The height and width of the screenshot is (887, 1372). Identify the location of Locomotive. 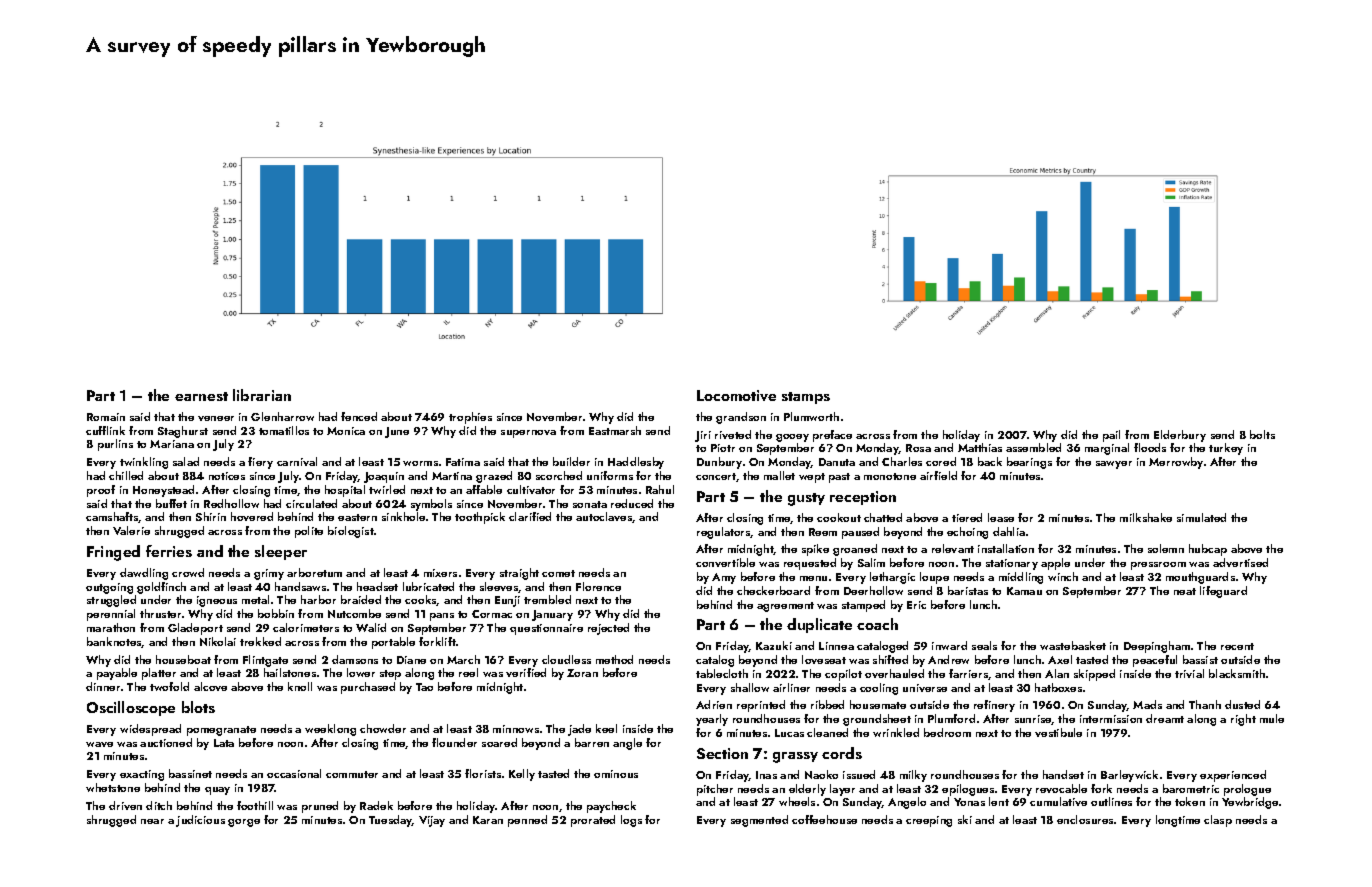
(736, 395).
